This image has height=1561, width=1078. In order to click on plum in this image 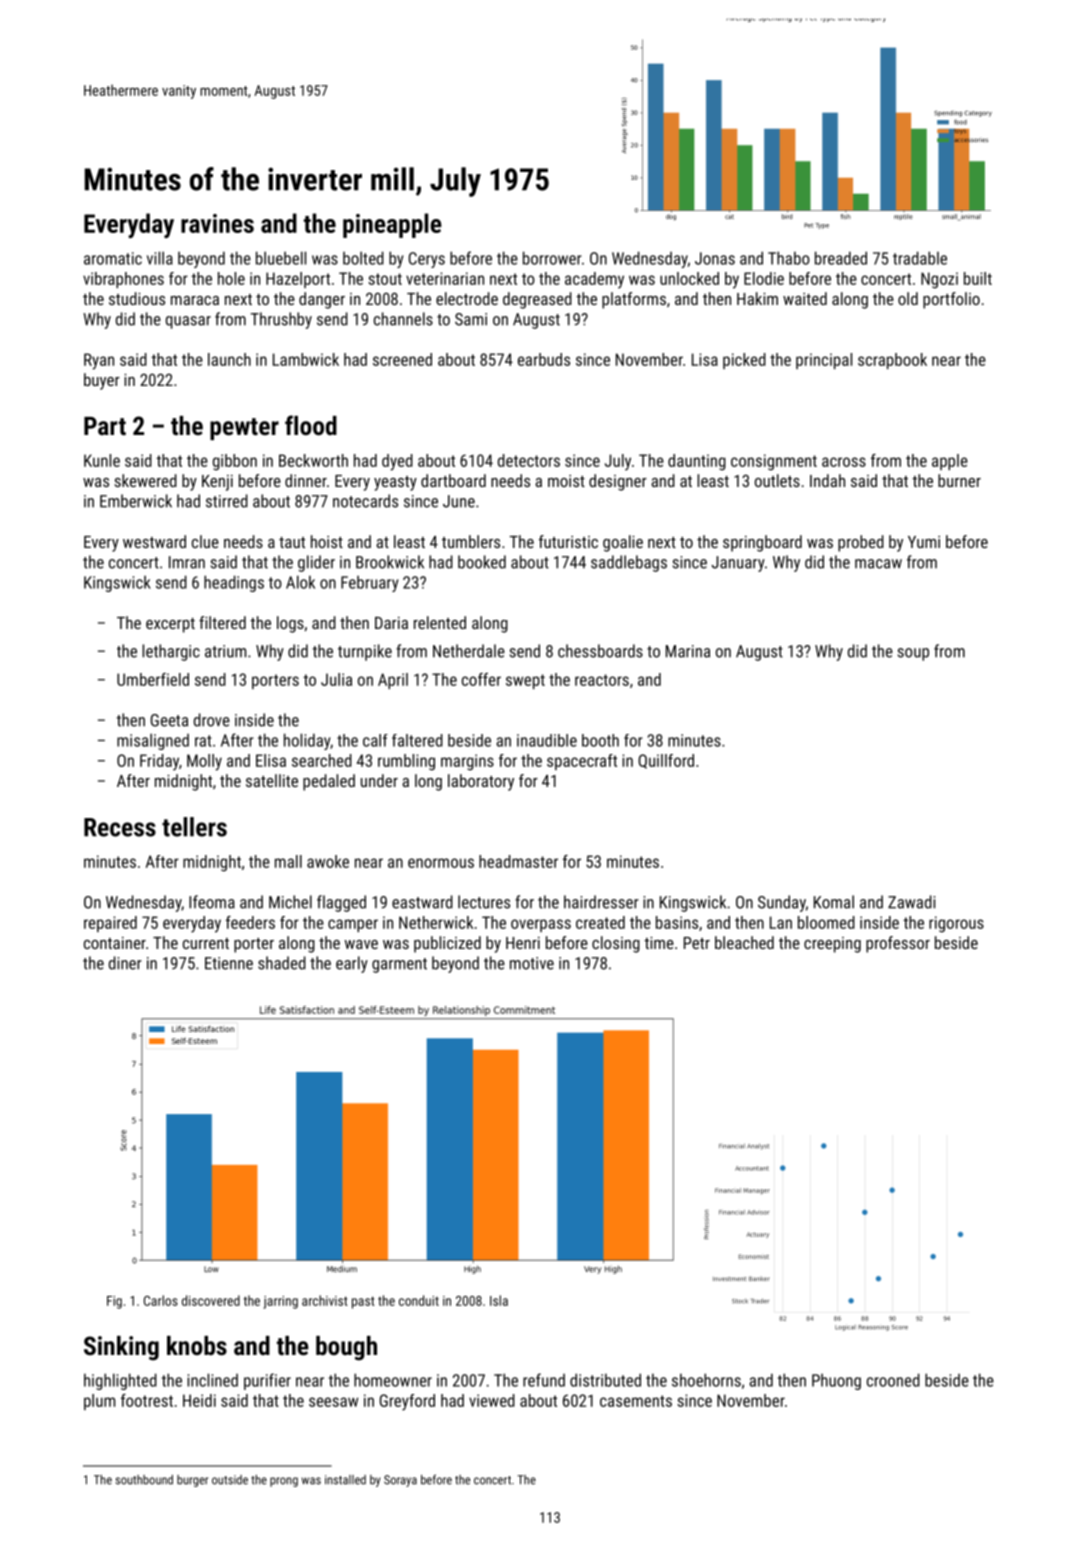, I will do `click(99, 1402)`.
